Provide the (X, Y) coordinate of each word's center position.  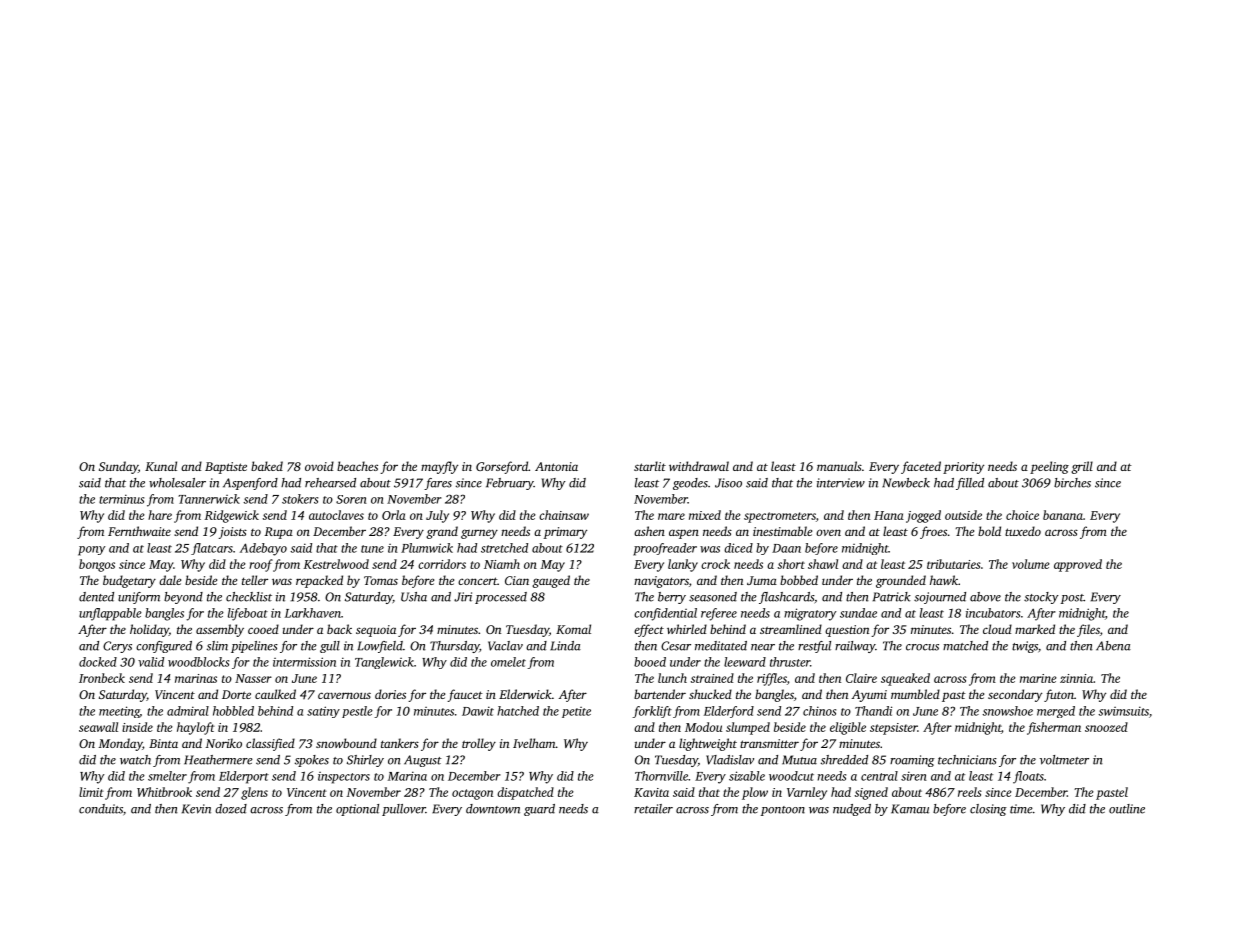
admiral (188, 711)
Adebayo (263, 549)
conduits (101, 809)
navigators (661, 582)
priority (963, 468)
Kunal (161, 466)
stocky (1041, 598)
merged (1056, 712)
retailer (653, 809)
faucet (465, 695)
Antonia (556, 466)
